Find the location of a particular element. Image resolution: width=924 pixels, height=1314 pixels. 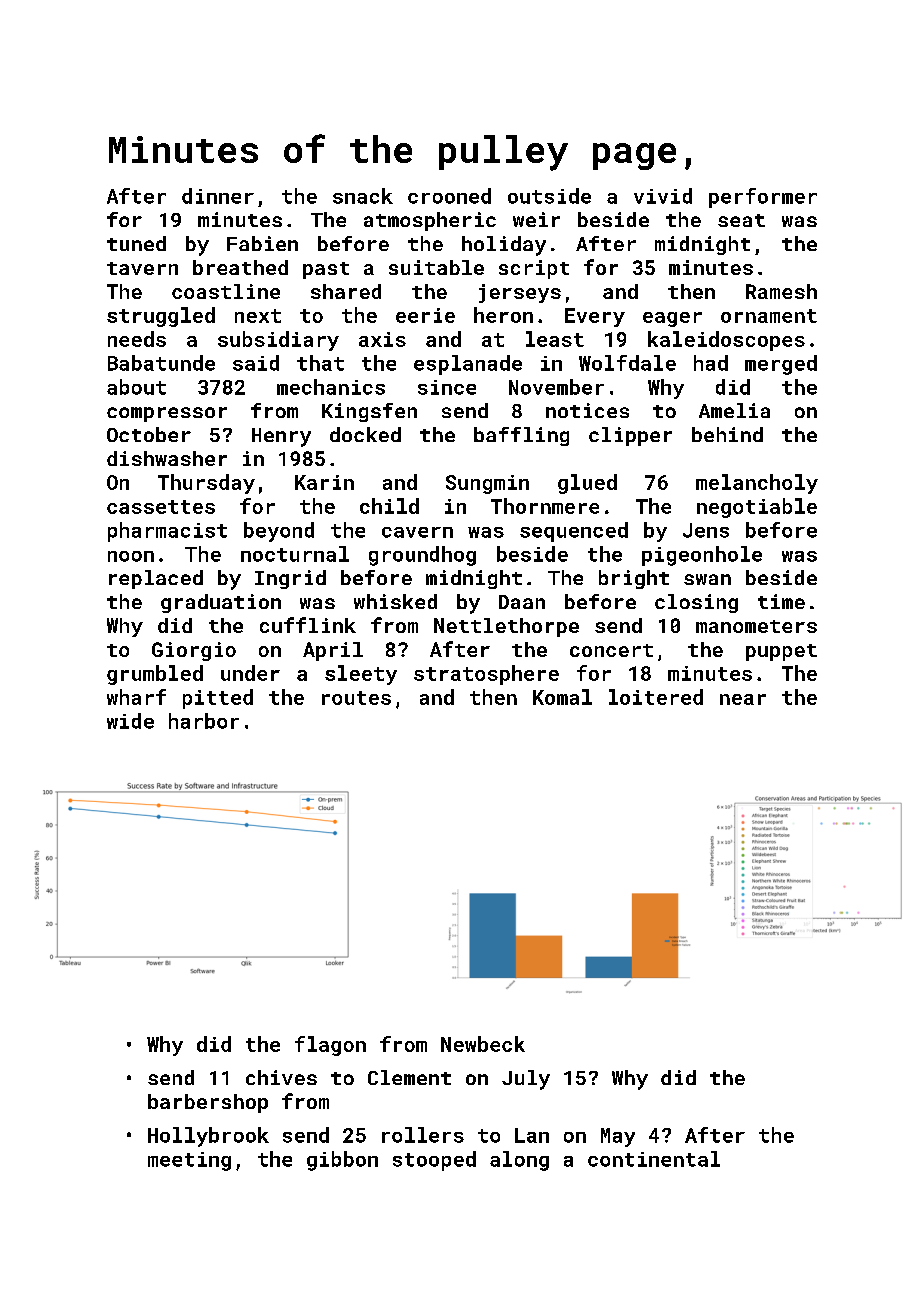

Newbeck is located at coordinates (483, 1044).
